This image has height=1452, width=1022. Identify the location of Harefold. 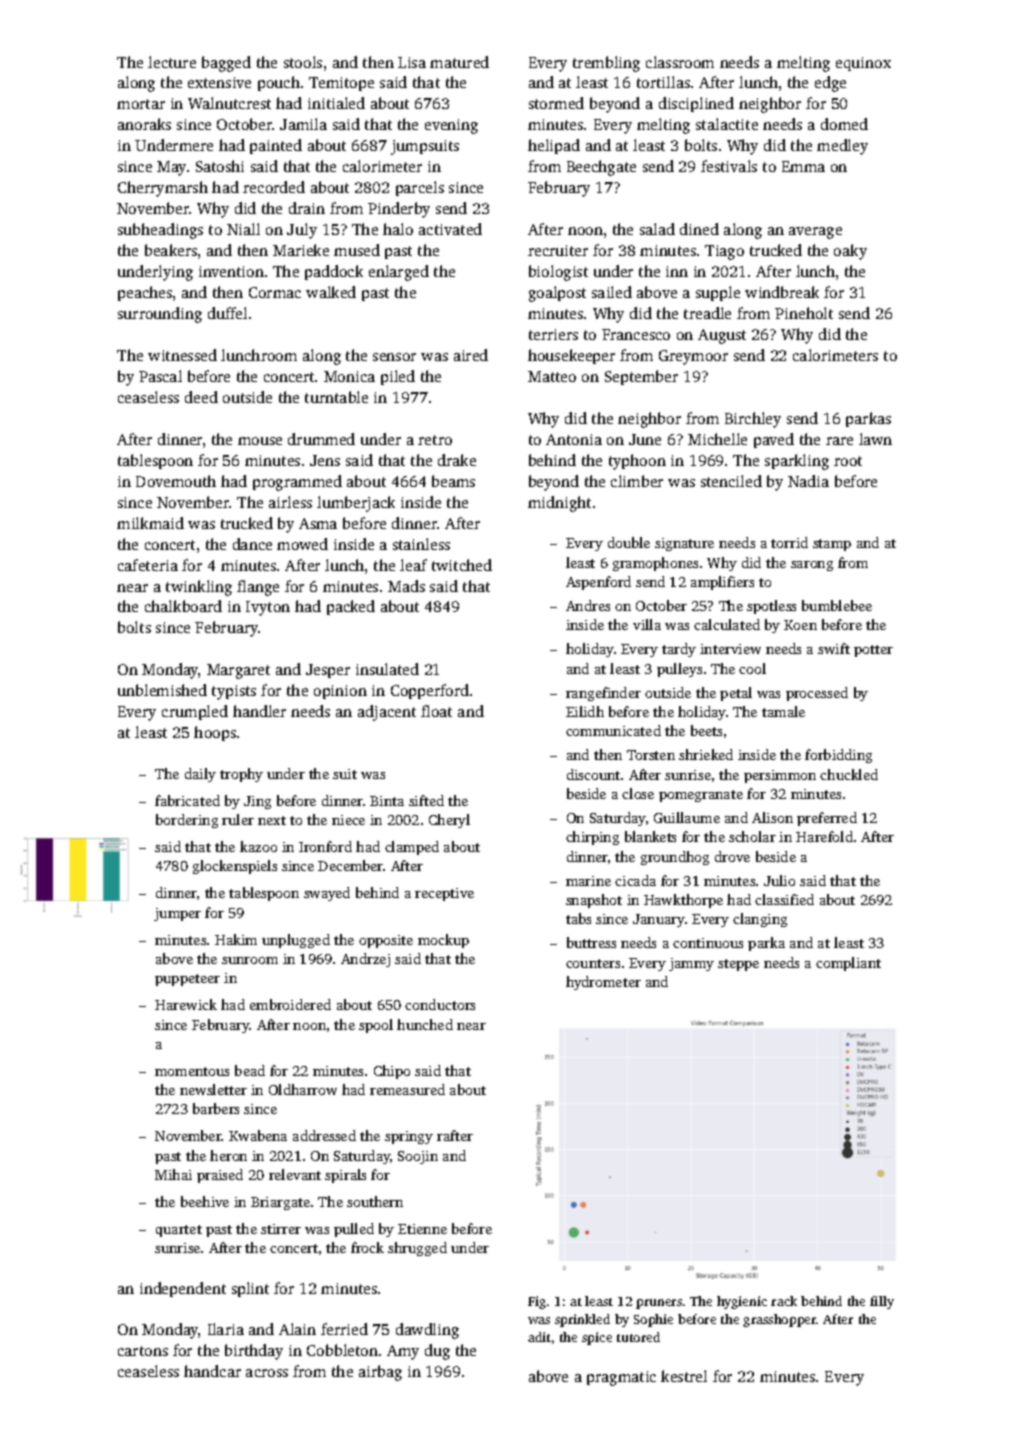
(824, 836).
